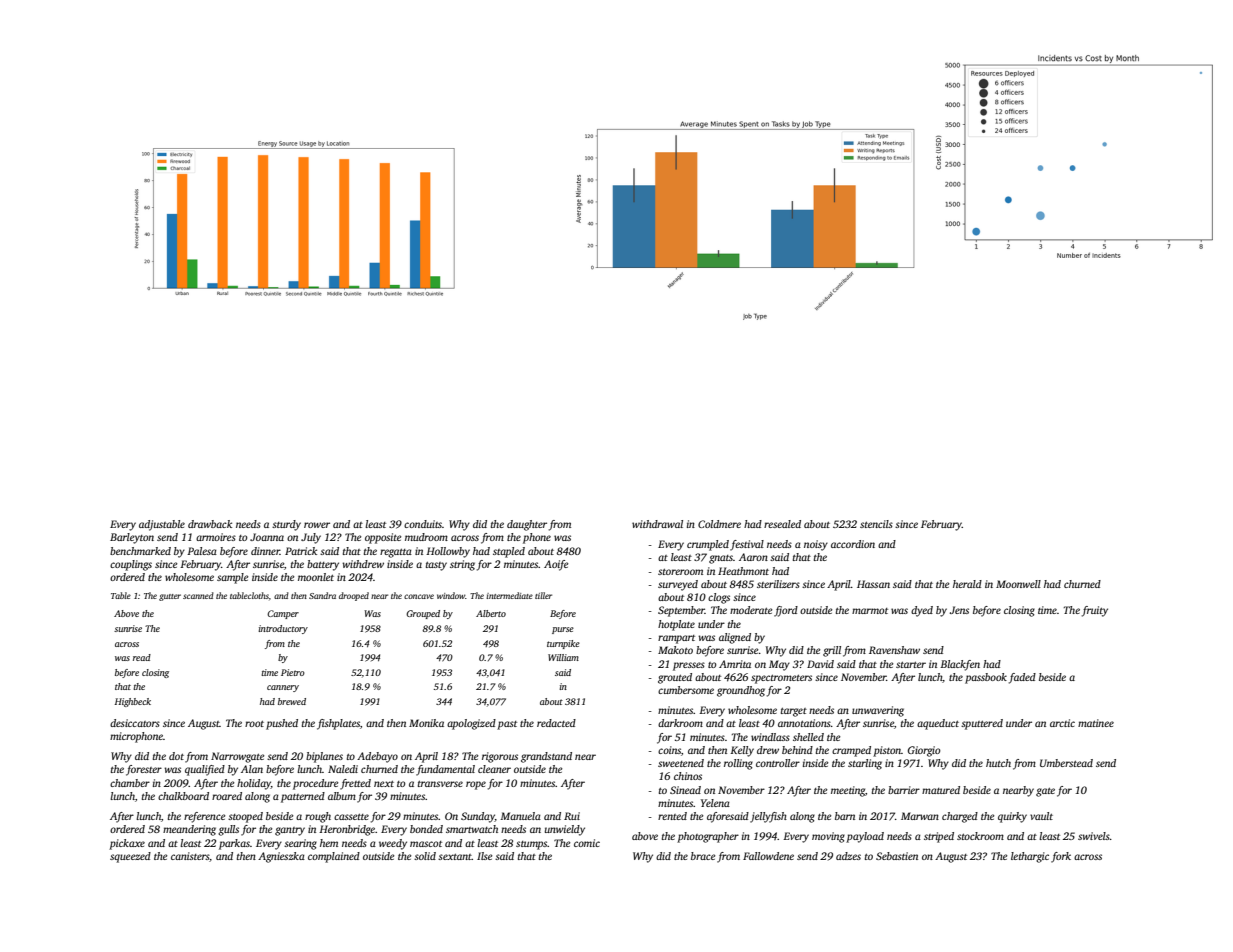 The height and width of the screenshot is (952, 1233). I want to click on introductory, so click(283, 629).
